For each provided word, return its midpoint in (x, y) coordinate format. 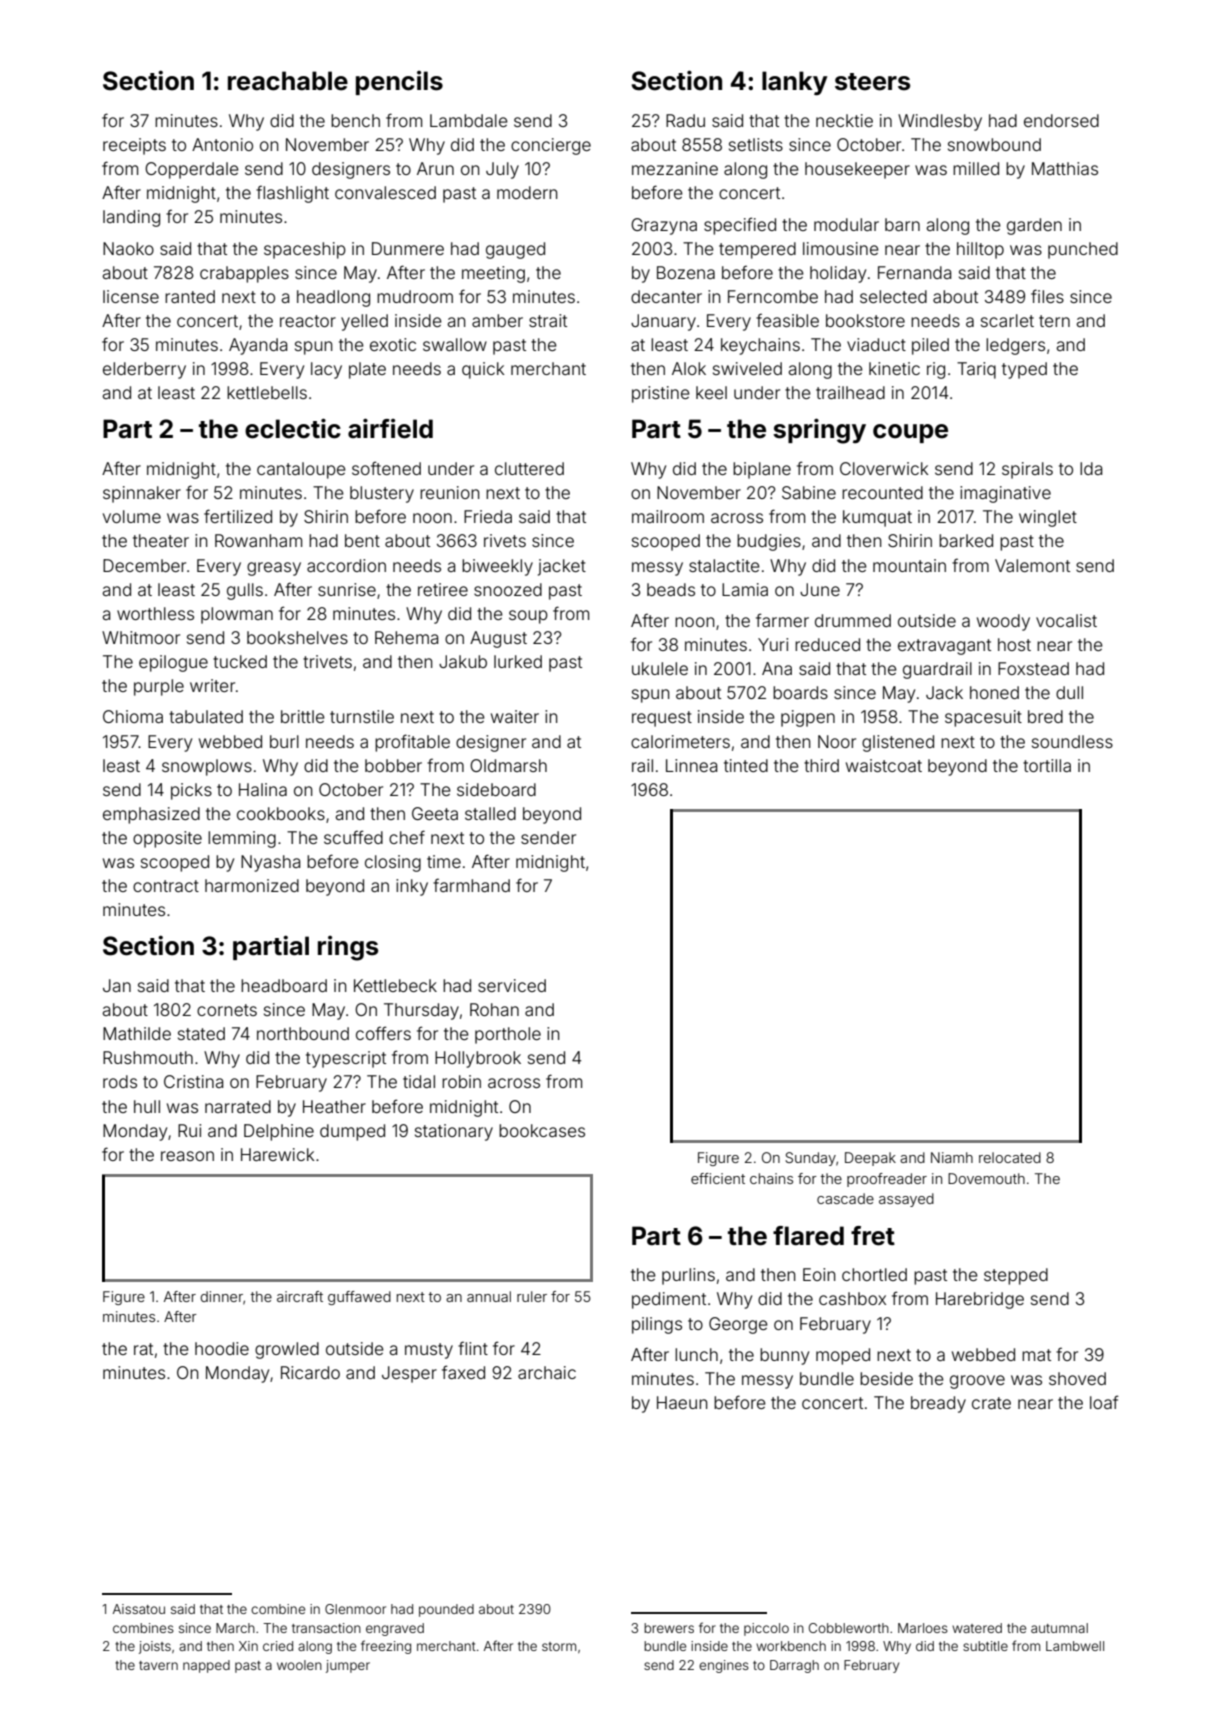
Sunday (810, 1159)
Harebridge (980, 1300)
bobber (393, 765)
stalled (490, 813)
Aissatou (139, 1609)
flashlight (292, 194)
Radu (685, 120)
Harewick (278, 1154)
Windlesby (940, 122)
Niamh (952, 1157)
